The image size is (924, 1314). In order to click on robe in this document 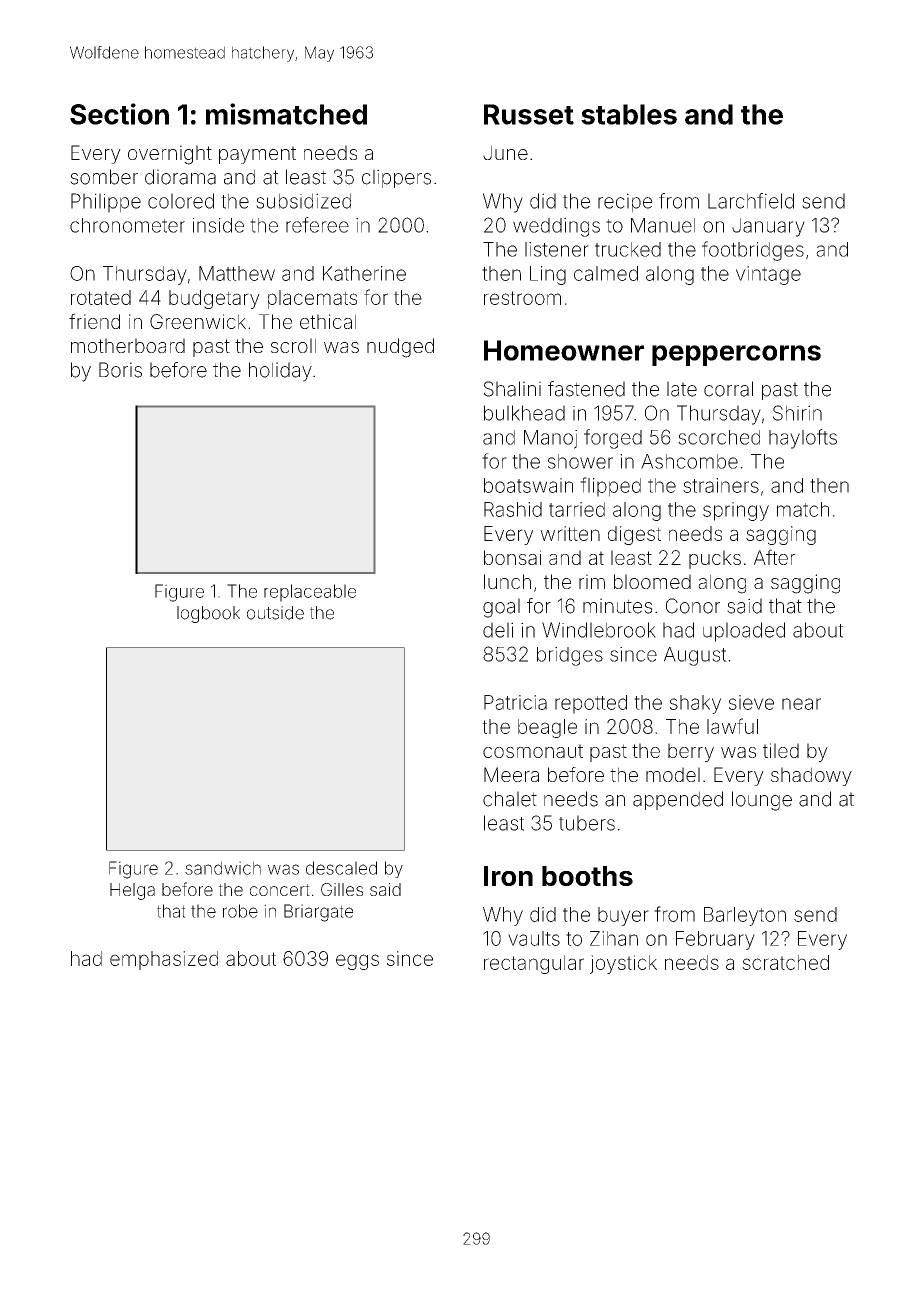, I will do `click(240, 911)`.
